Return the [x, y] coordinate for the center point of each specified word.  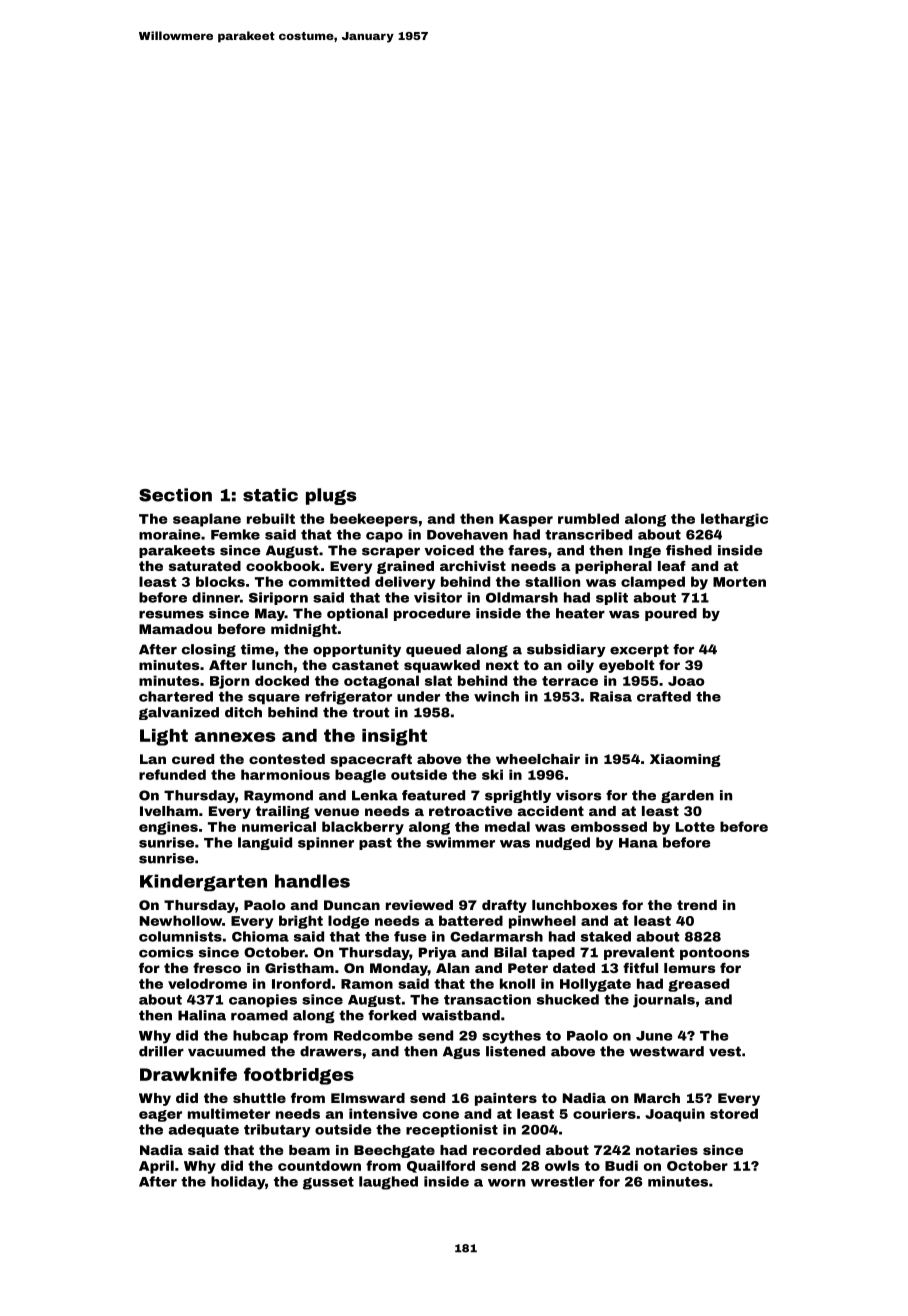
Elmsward [368, 1098]
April [156, 1167]
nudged [563, 843]
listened [515, 1051]
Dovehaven [467, 534]
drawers [331, 1051]
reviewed [419, 905]
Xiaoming [685, 760]
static [270, 495]
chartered [176, 696]
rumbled [588, 518]
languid [265, 843]
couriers [604, 1113]
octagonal [381, 682]
